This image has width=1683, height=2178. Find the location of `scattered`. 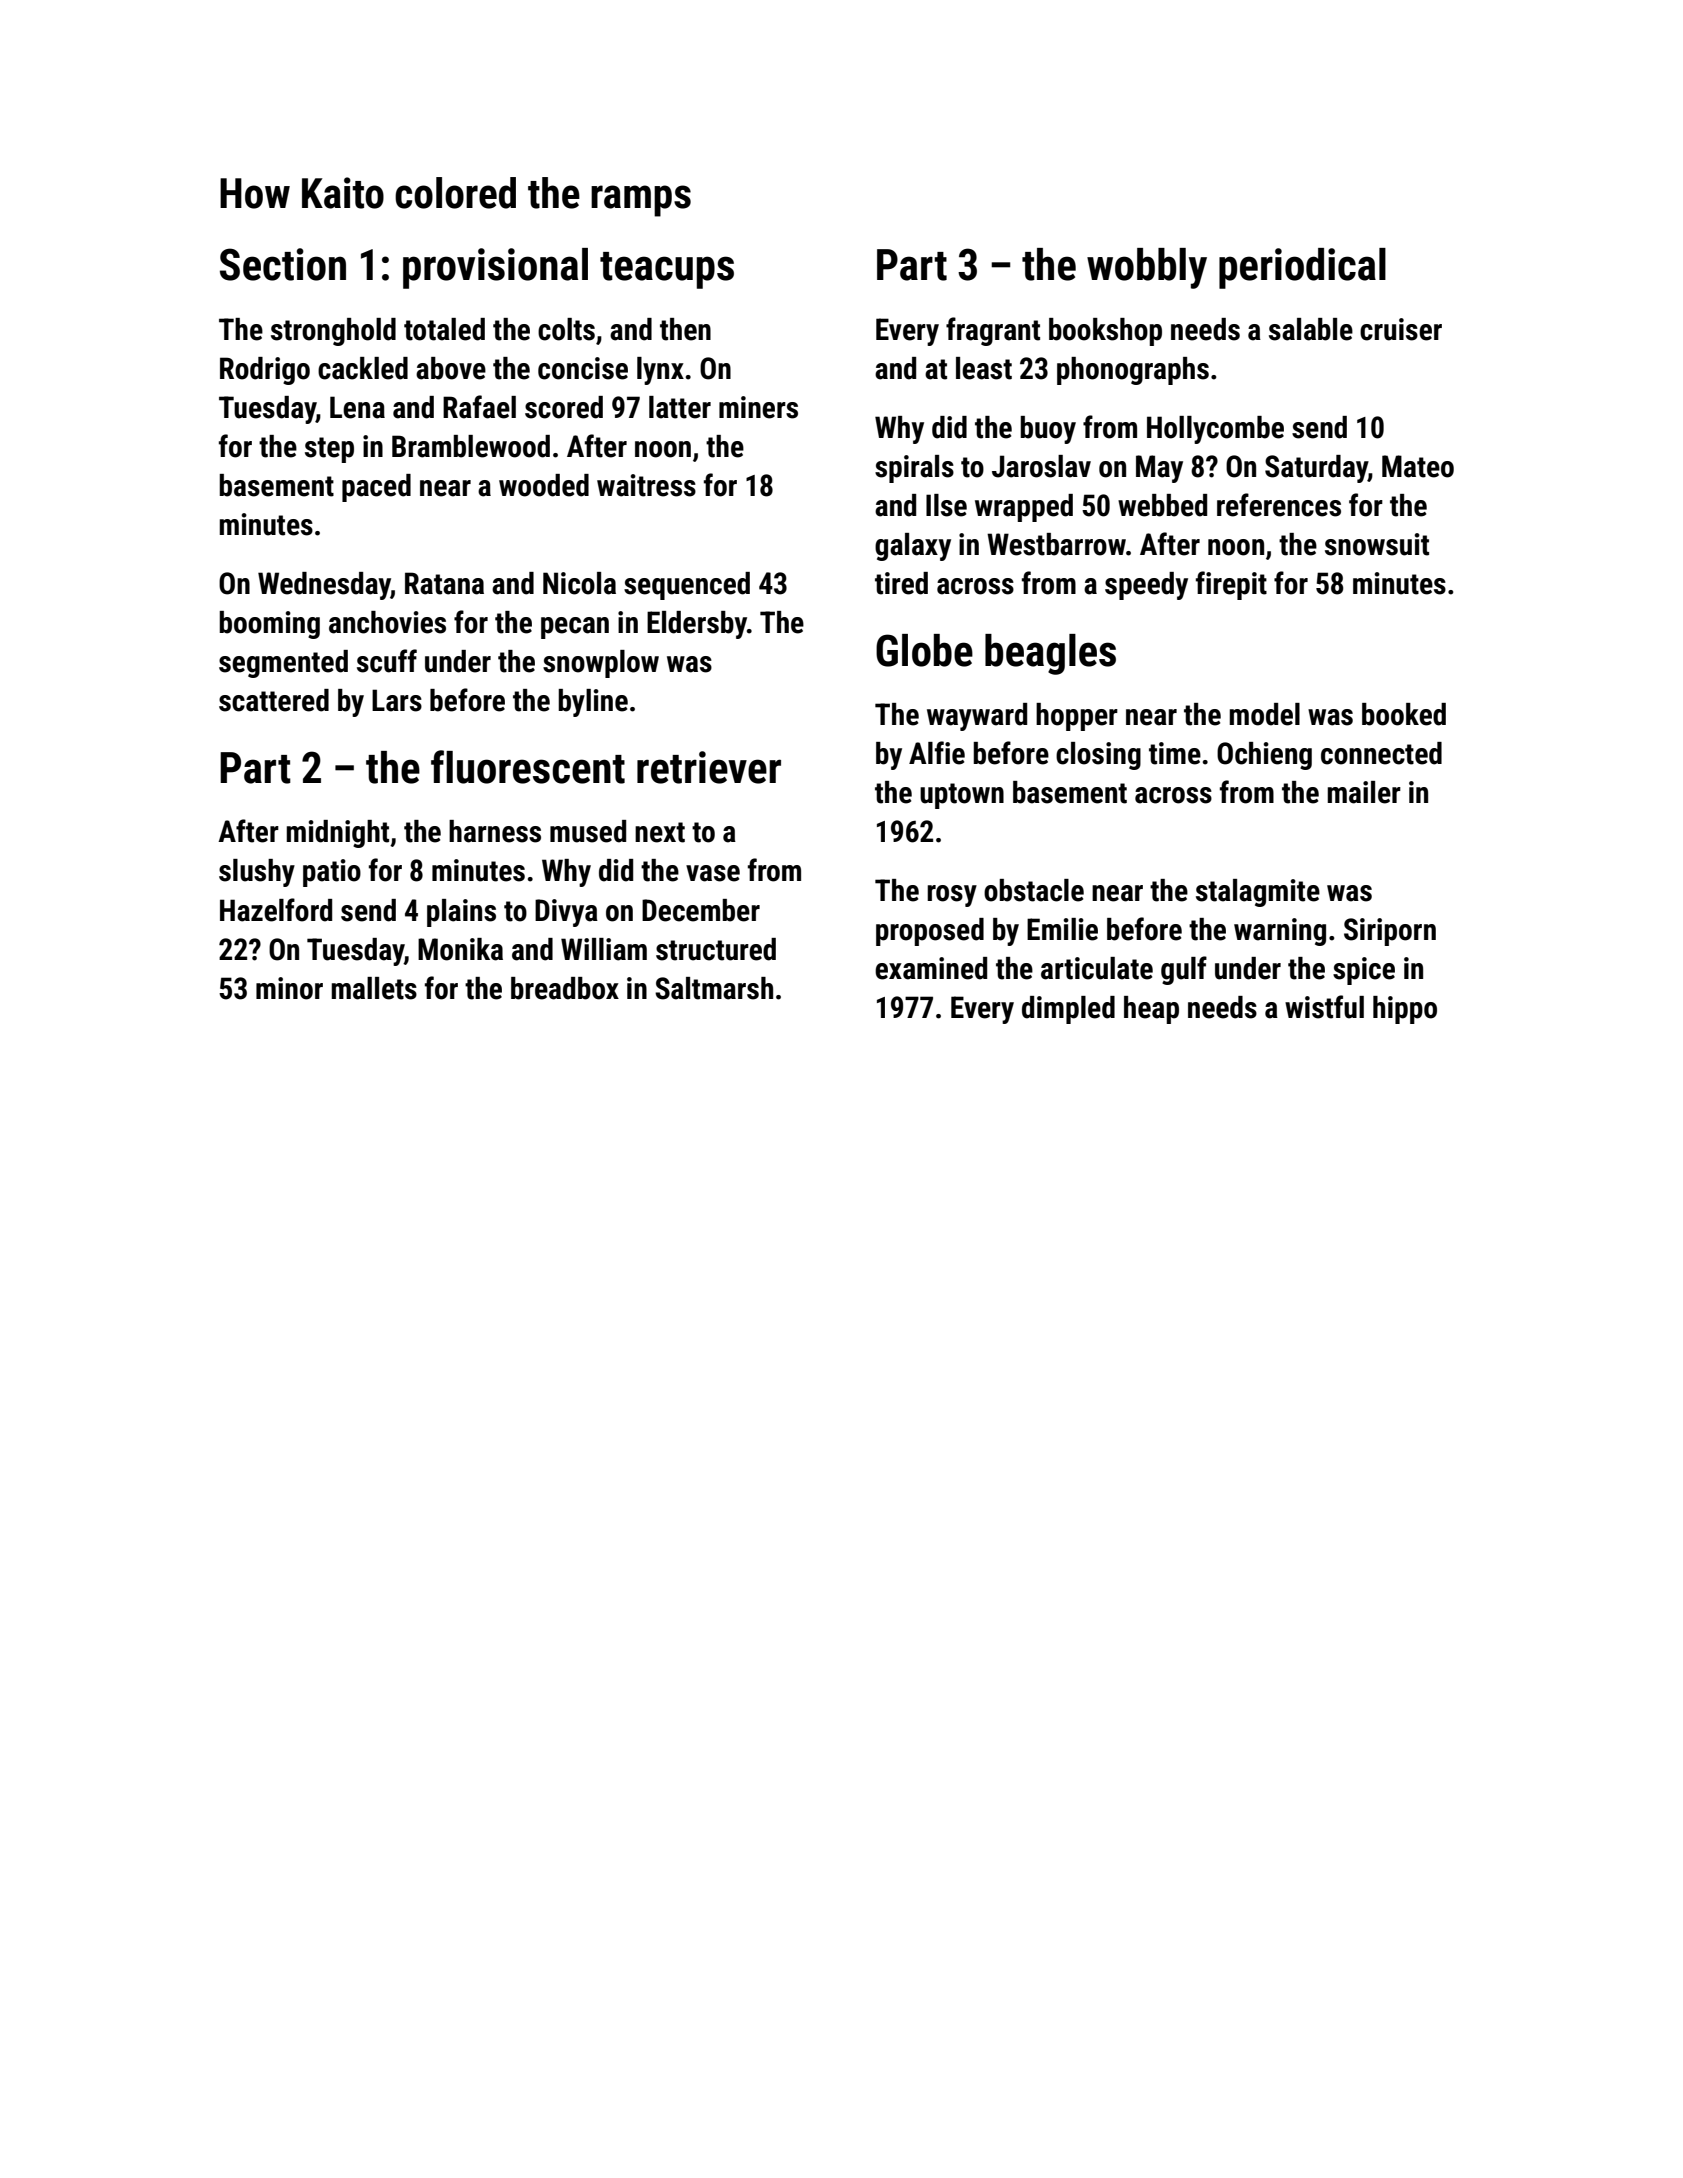

scattered is located at coordinates (274, 700).
